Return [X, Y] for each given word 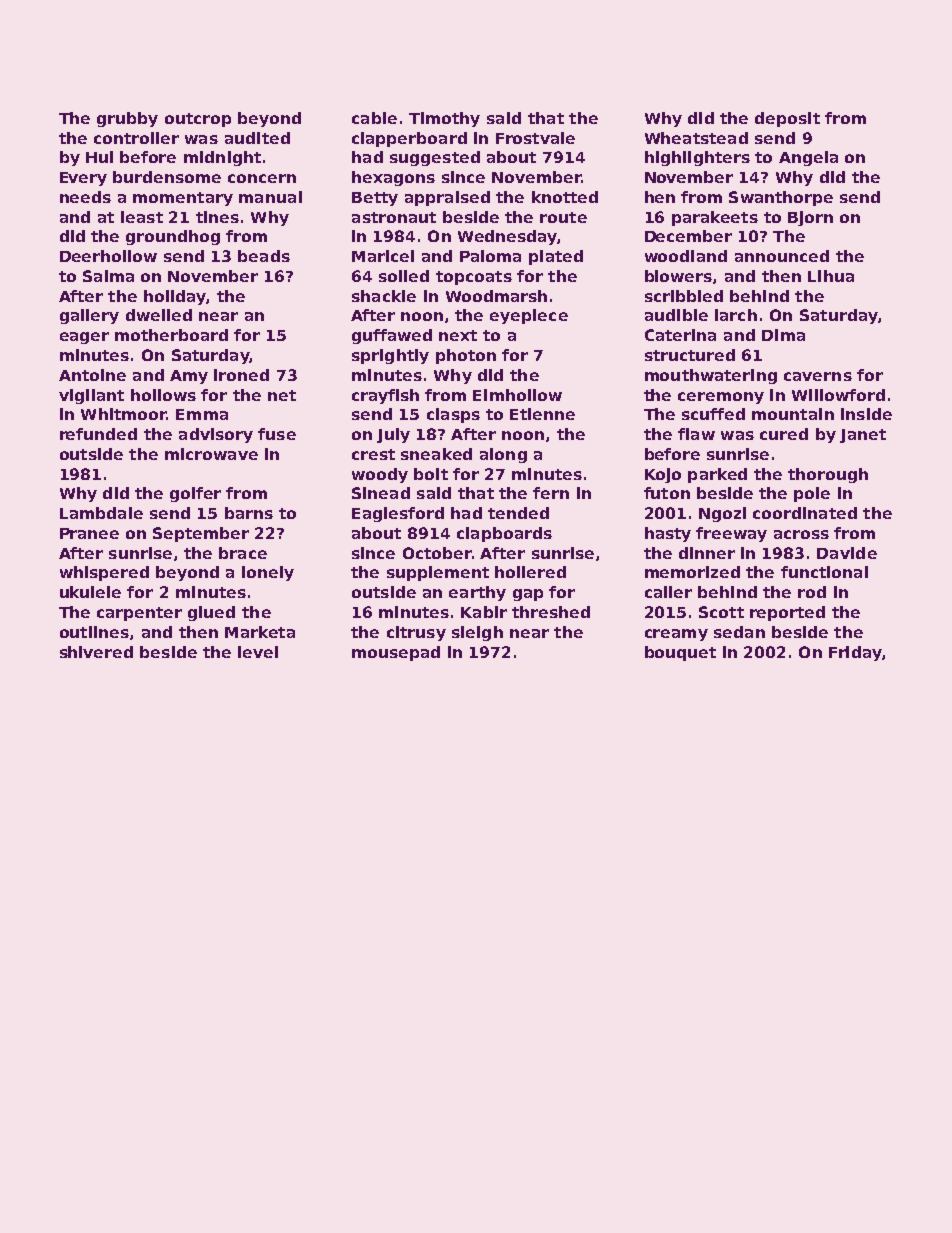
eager [84, 338]
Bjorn [810, 218]
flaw [696, 434]
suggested [435, 158]
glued [211, 613]
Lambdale [101, 513]
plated [556, 257]
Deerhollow [108, 256]
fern [551, 493]
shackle [384, 296]
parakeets [715, 218]
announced [782, 256]
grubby [127, 119]
